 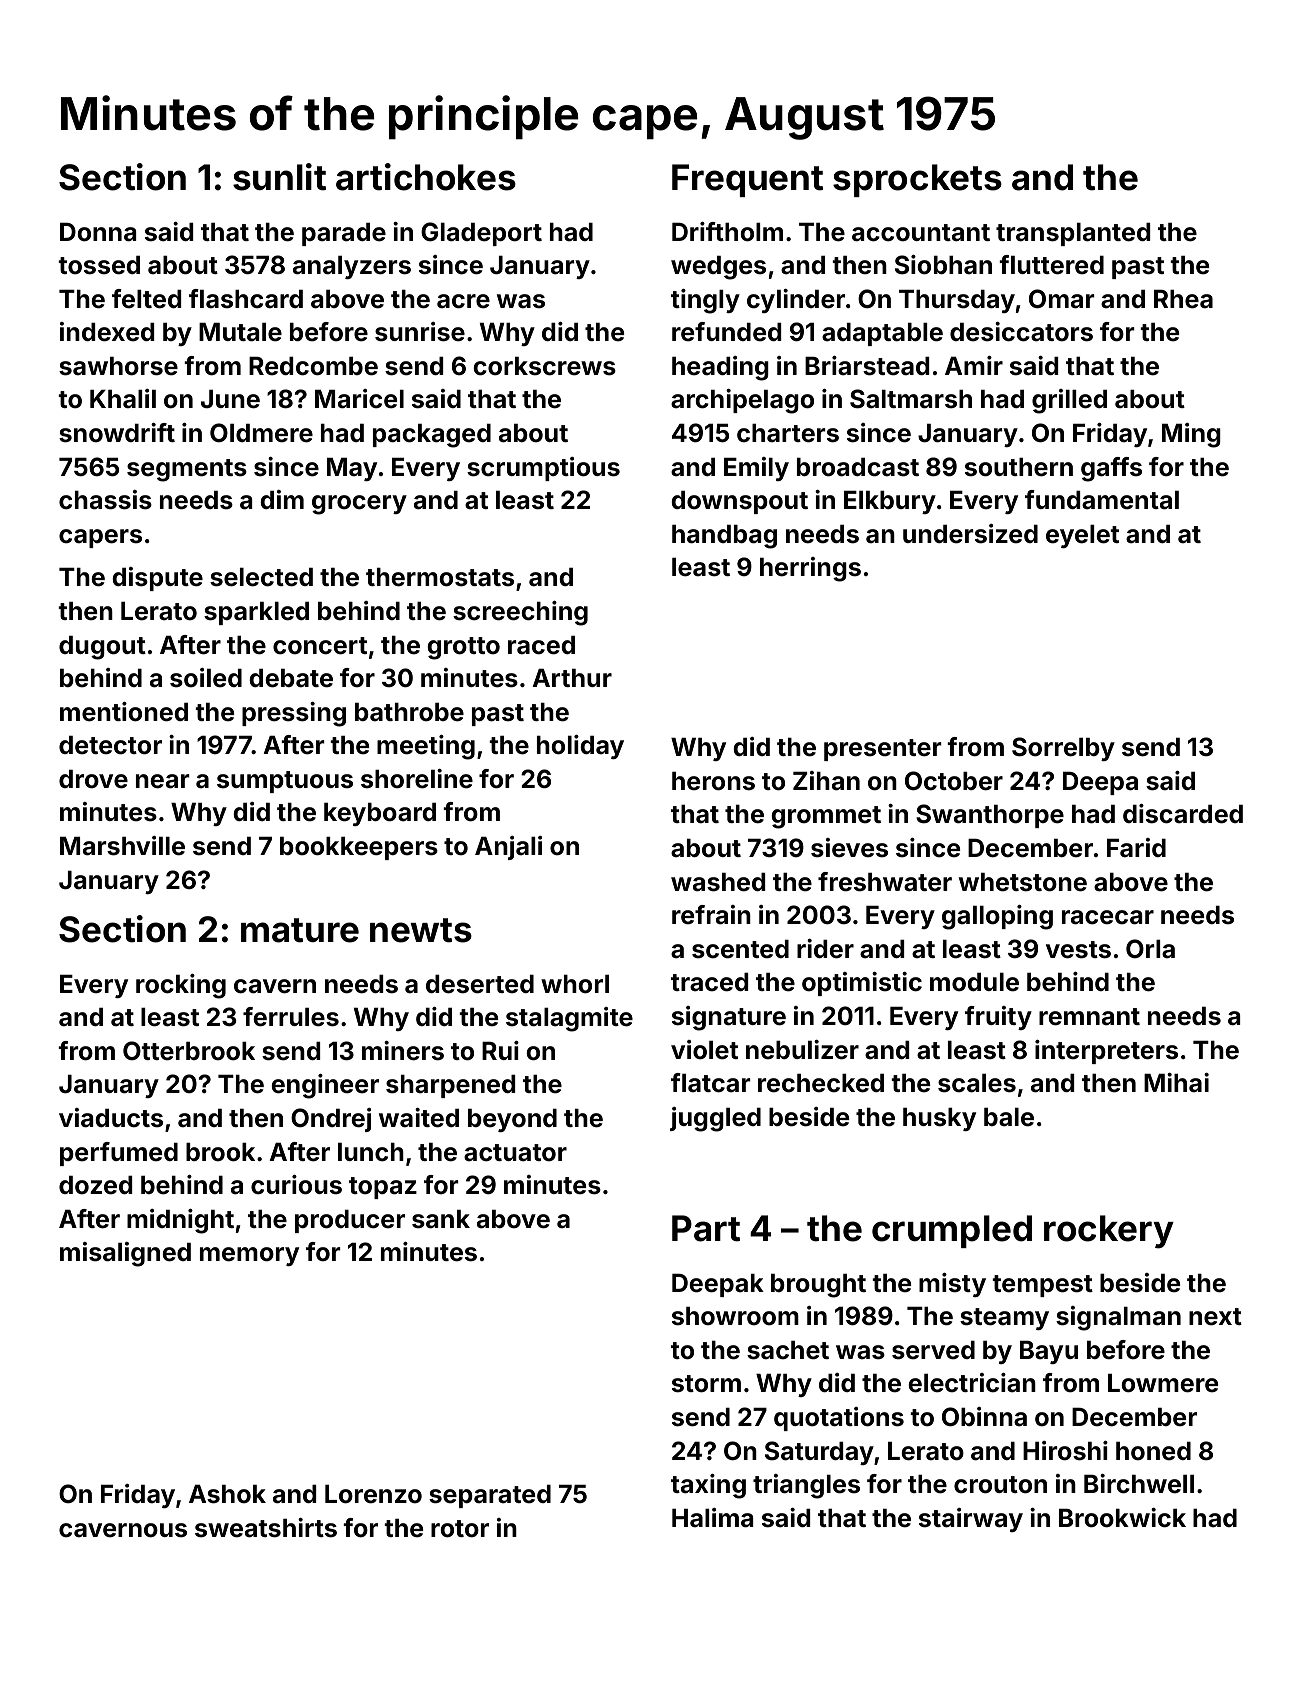 I want to click on herons, so click(x=713, y=781).
